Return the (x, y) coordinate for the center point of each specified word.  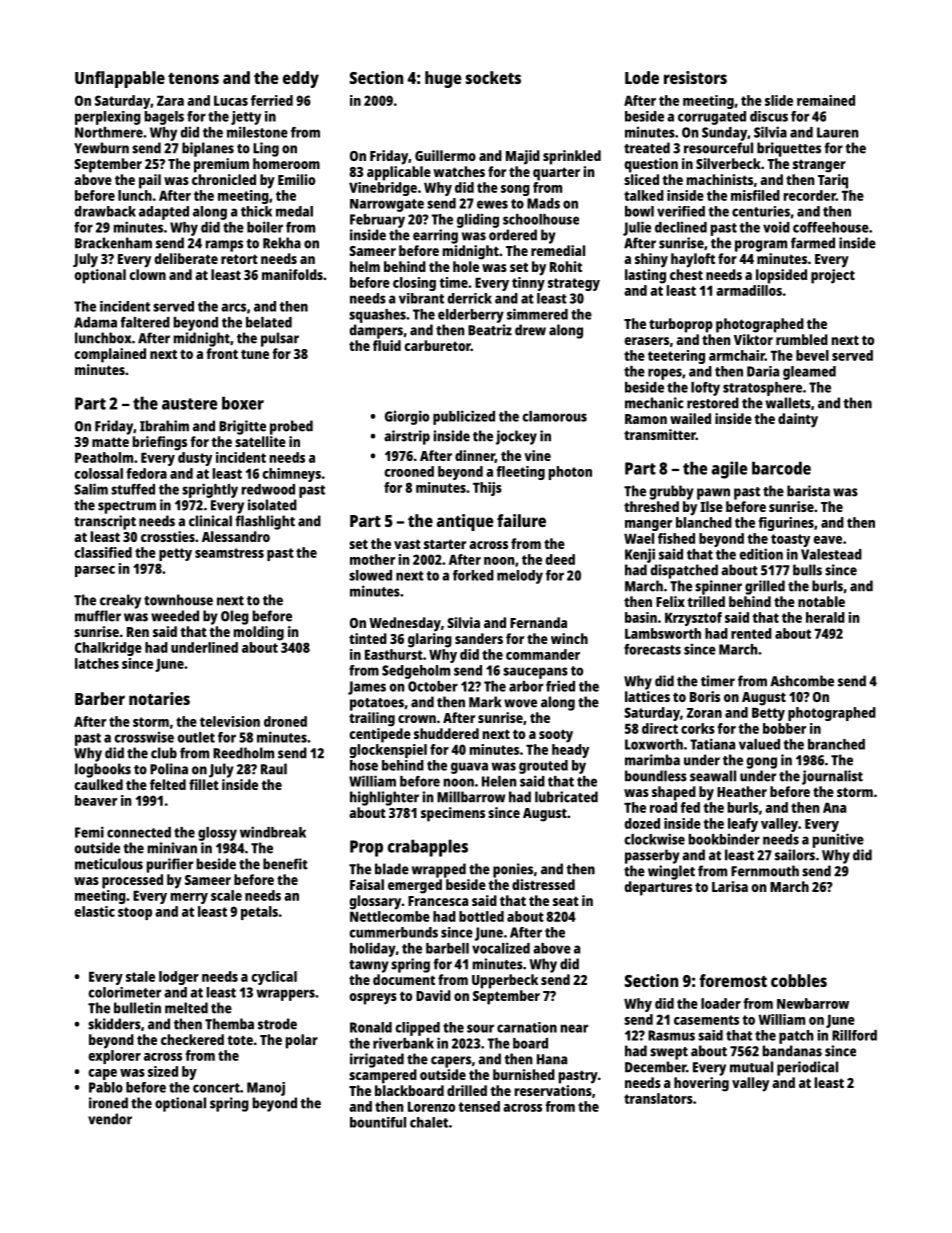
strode (277, 1024)
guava (469, 768)
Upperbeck (505, 981)
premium (221, 165)
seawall (713, 776)
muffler (98, 616)
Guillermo (445, 155)
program (761, 246)
